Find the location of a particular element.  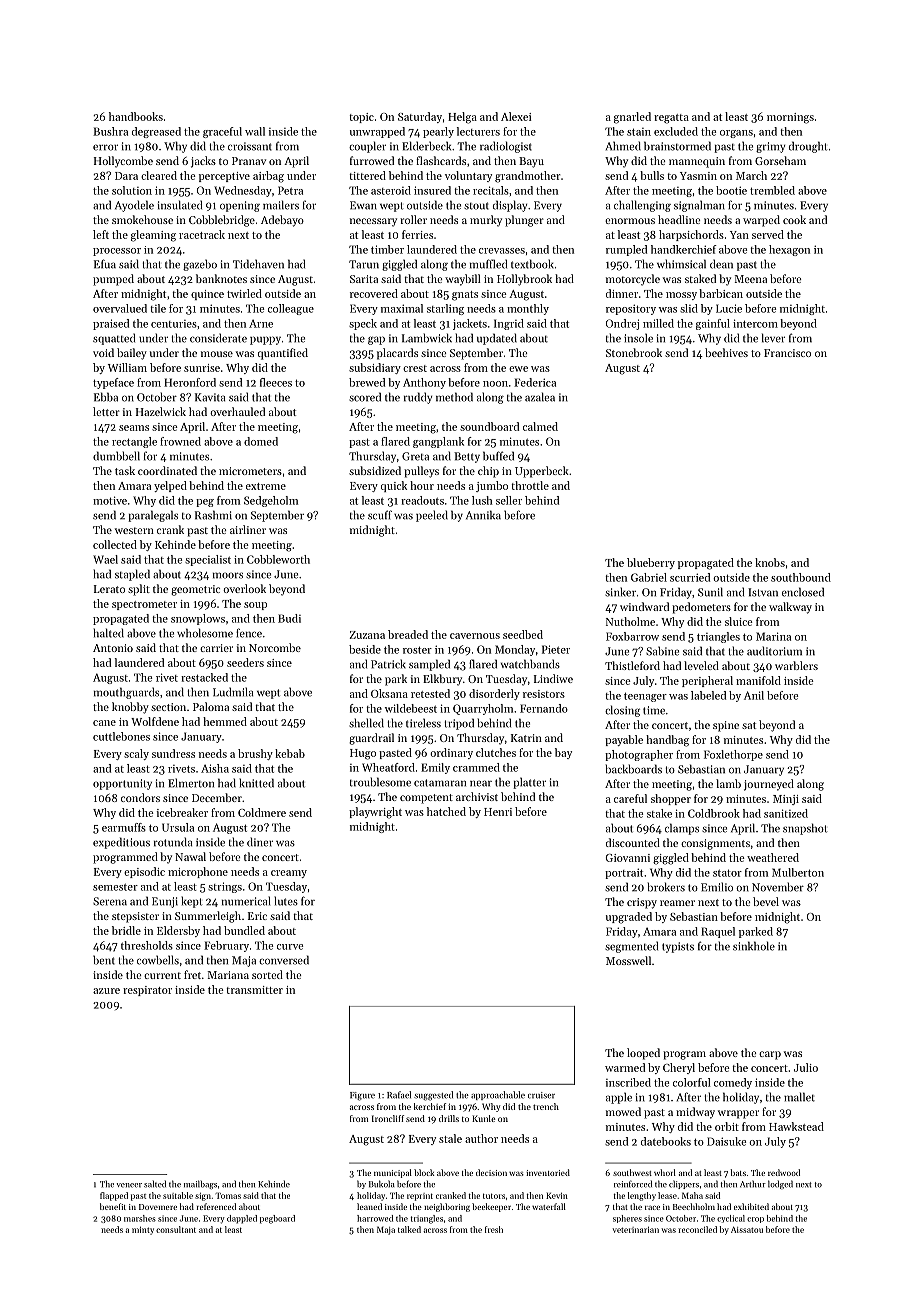

mornings is located at coordinates (790, 118).
